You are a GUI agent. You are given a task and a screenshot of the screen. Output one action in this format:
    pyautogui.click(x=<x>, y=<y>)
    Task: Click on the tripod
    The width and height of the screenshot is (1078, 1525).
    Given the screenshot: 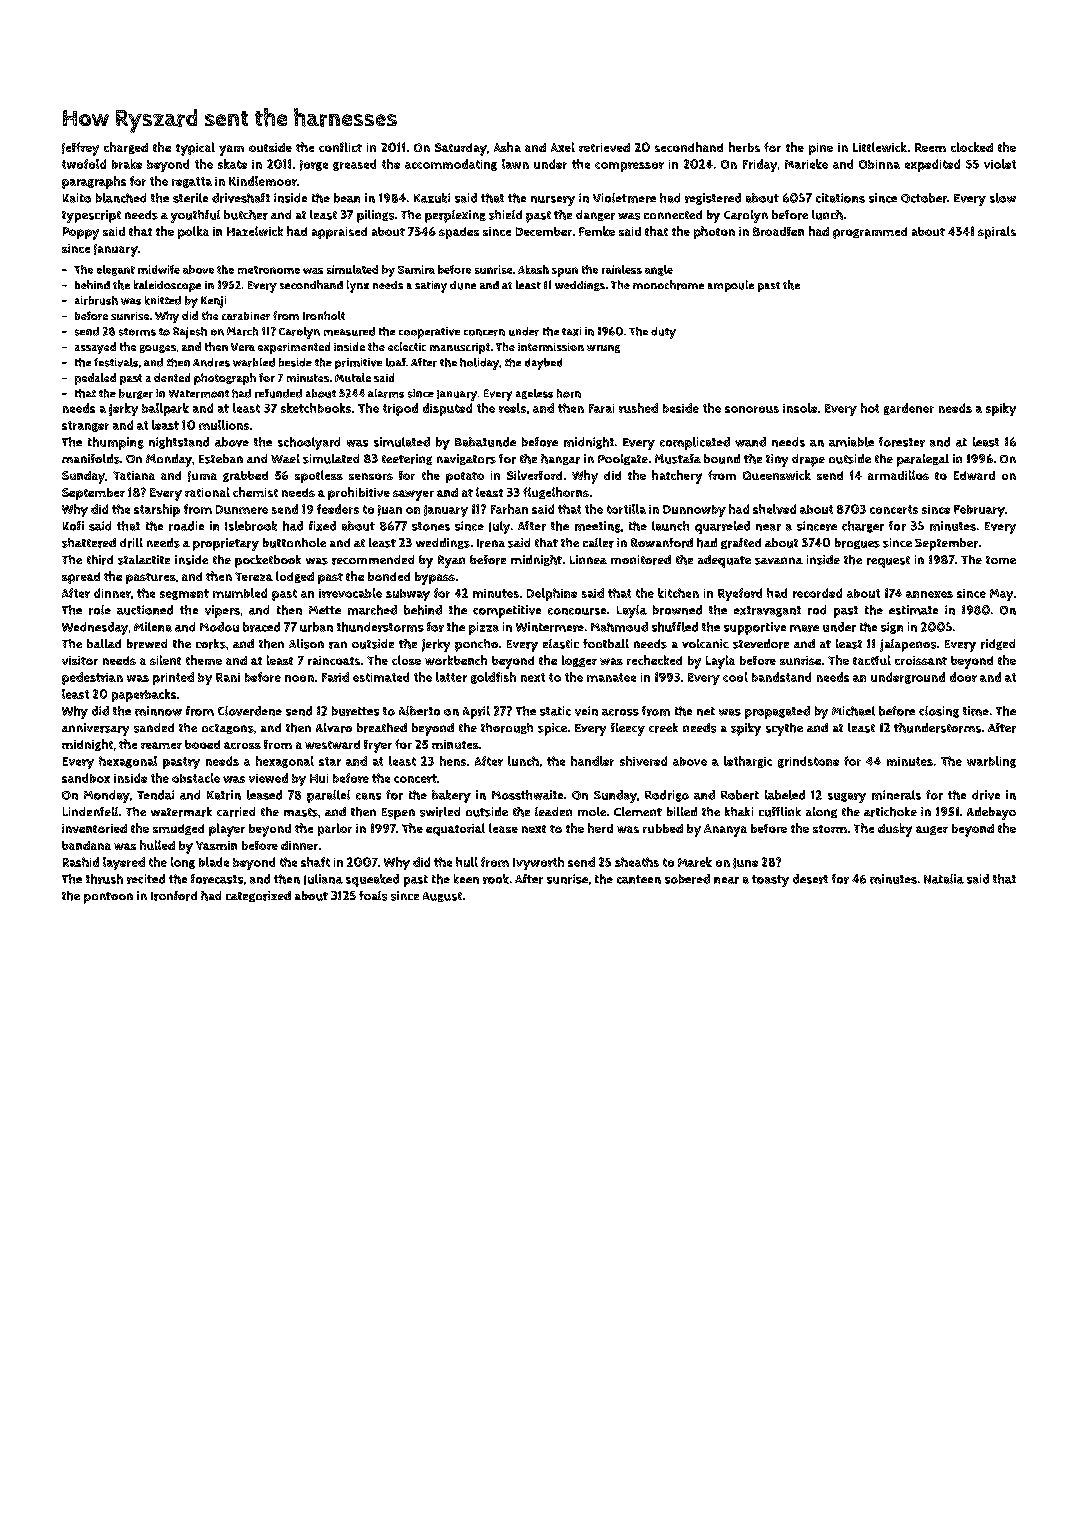 What is the action you would take?
    pyautogui.click(x=400, y=409)
